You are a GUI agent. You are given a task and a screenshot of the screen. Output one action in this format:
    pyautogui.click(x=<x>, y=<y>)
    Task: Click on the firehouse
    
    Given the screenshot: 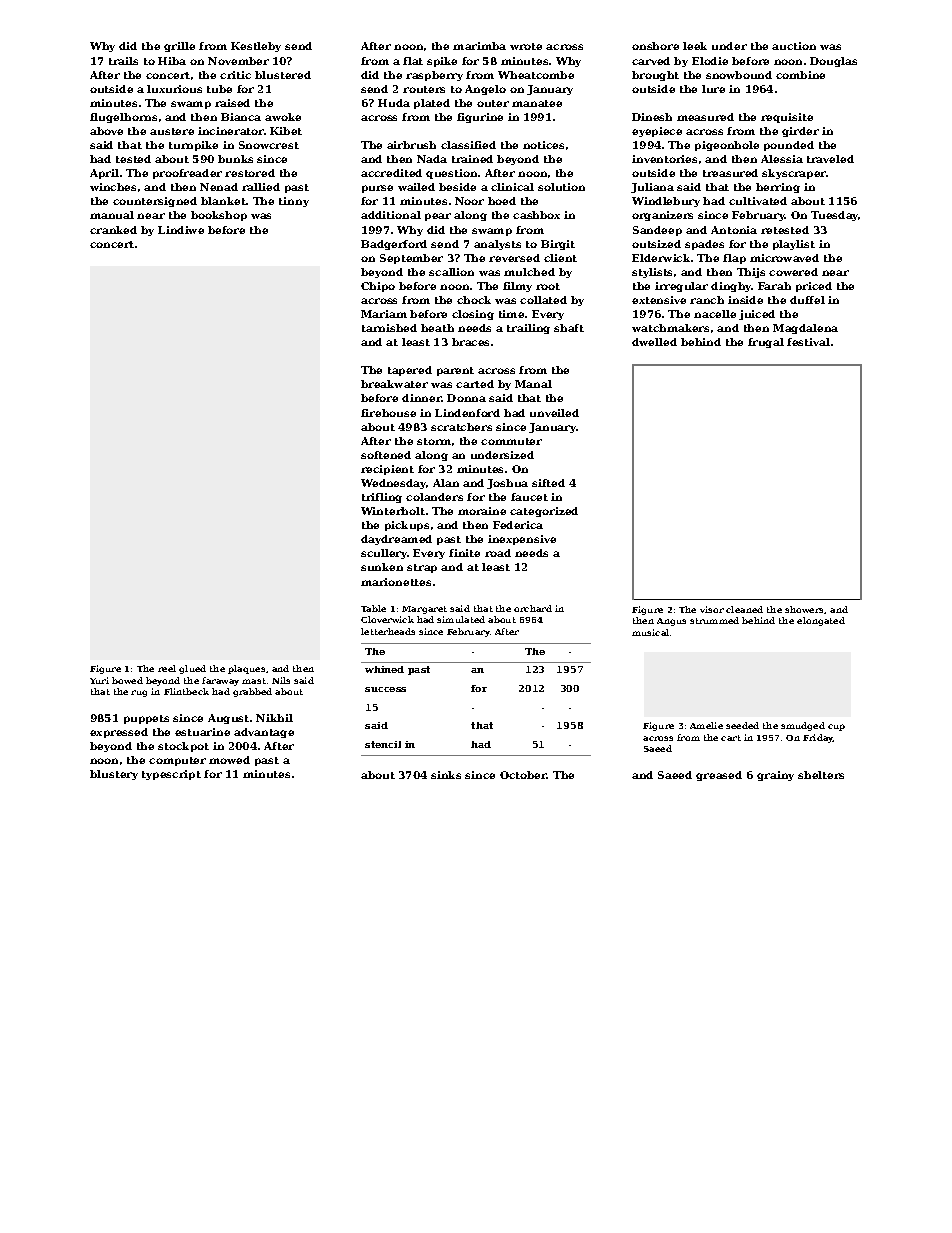 What is the action you would take?
    pyautogui.click(x=388, y=413)
